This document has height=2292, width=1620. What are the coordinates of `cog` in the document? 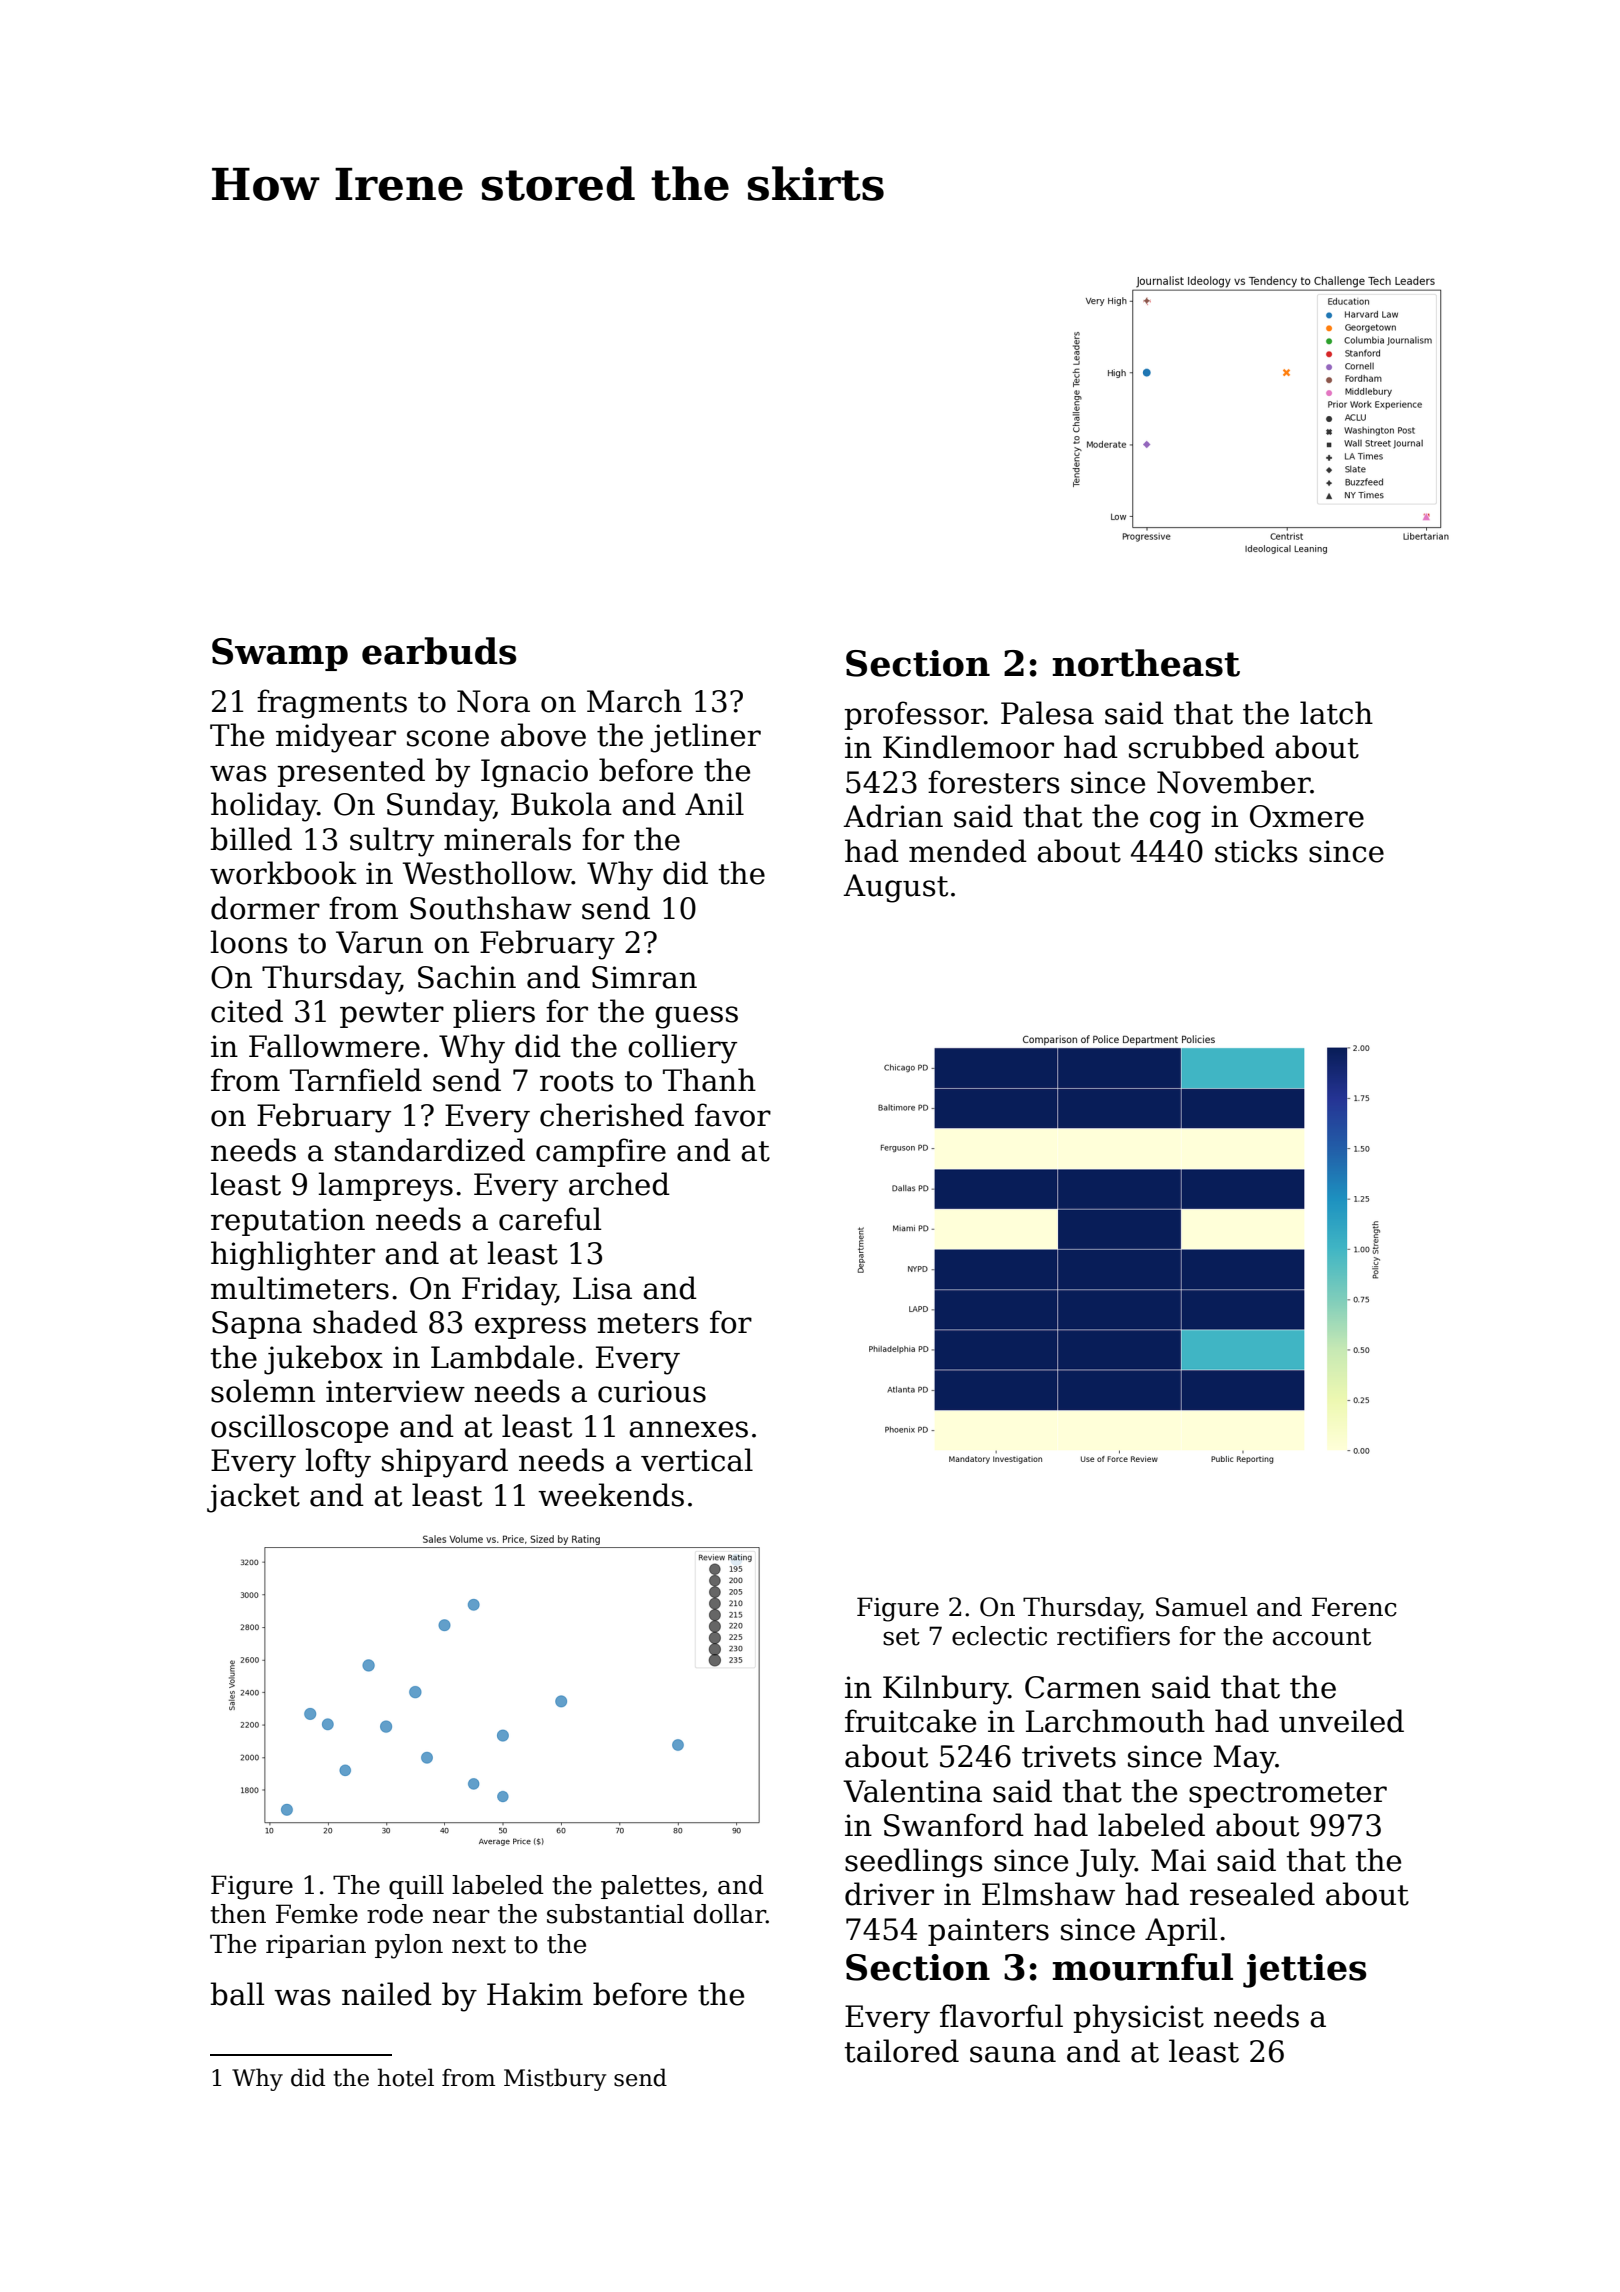 It's located at (1175, 822).
